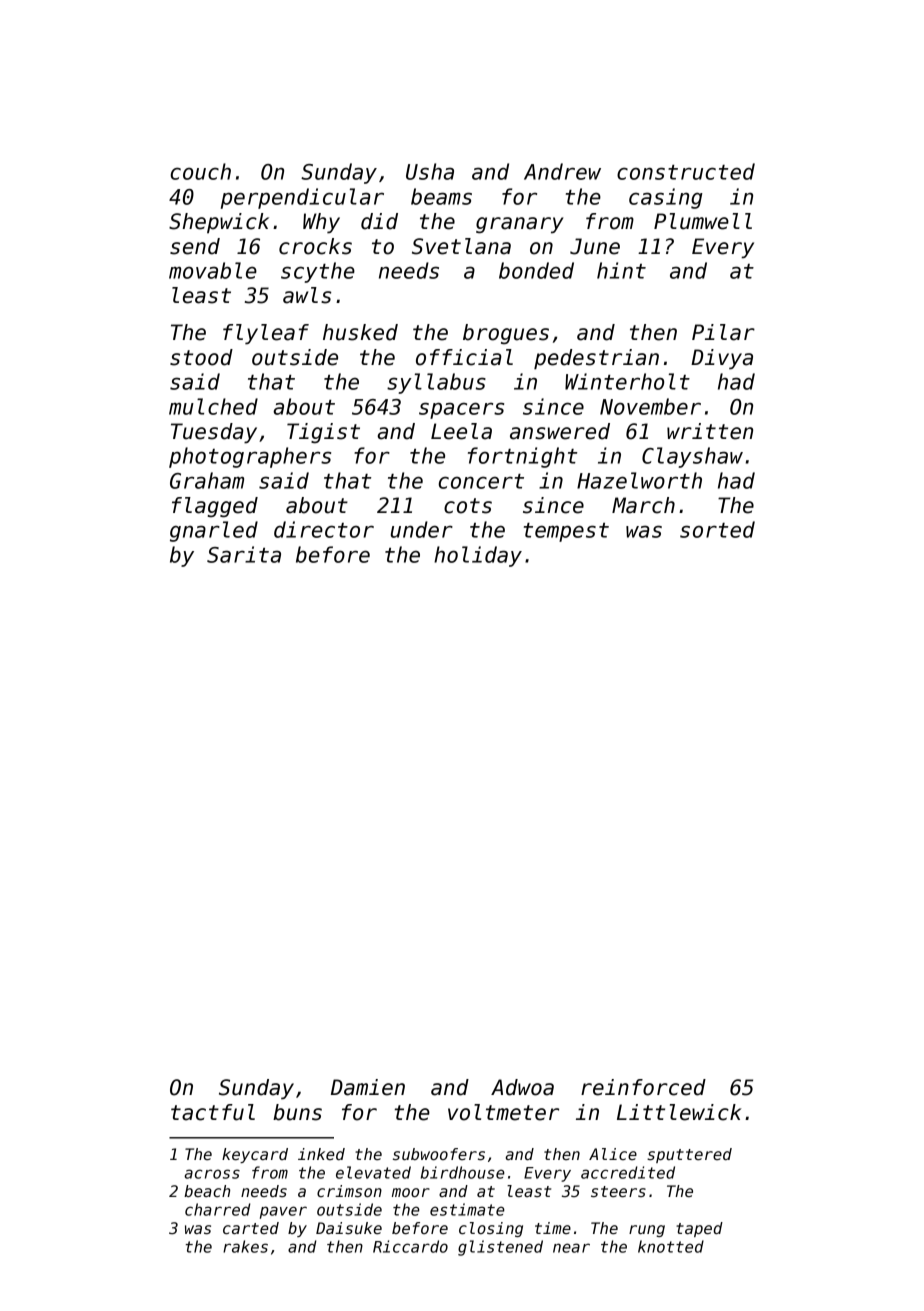  Describe the element at coordinates (244, 554) in the document. I see `Sarita` at that location.
